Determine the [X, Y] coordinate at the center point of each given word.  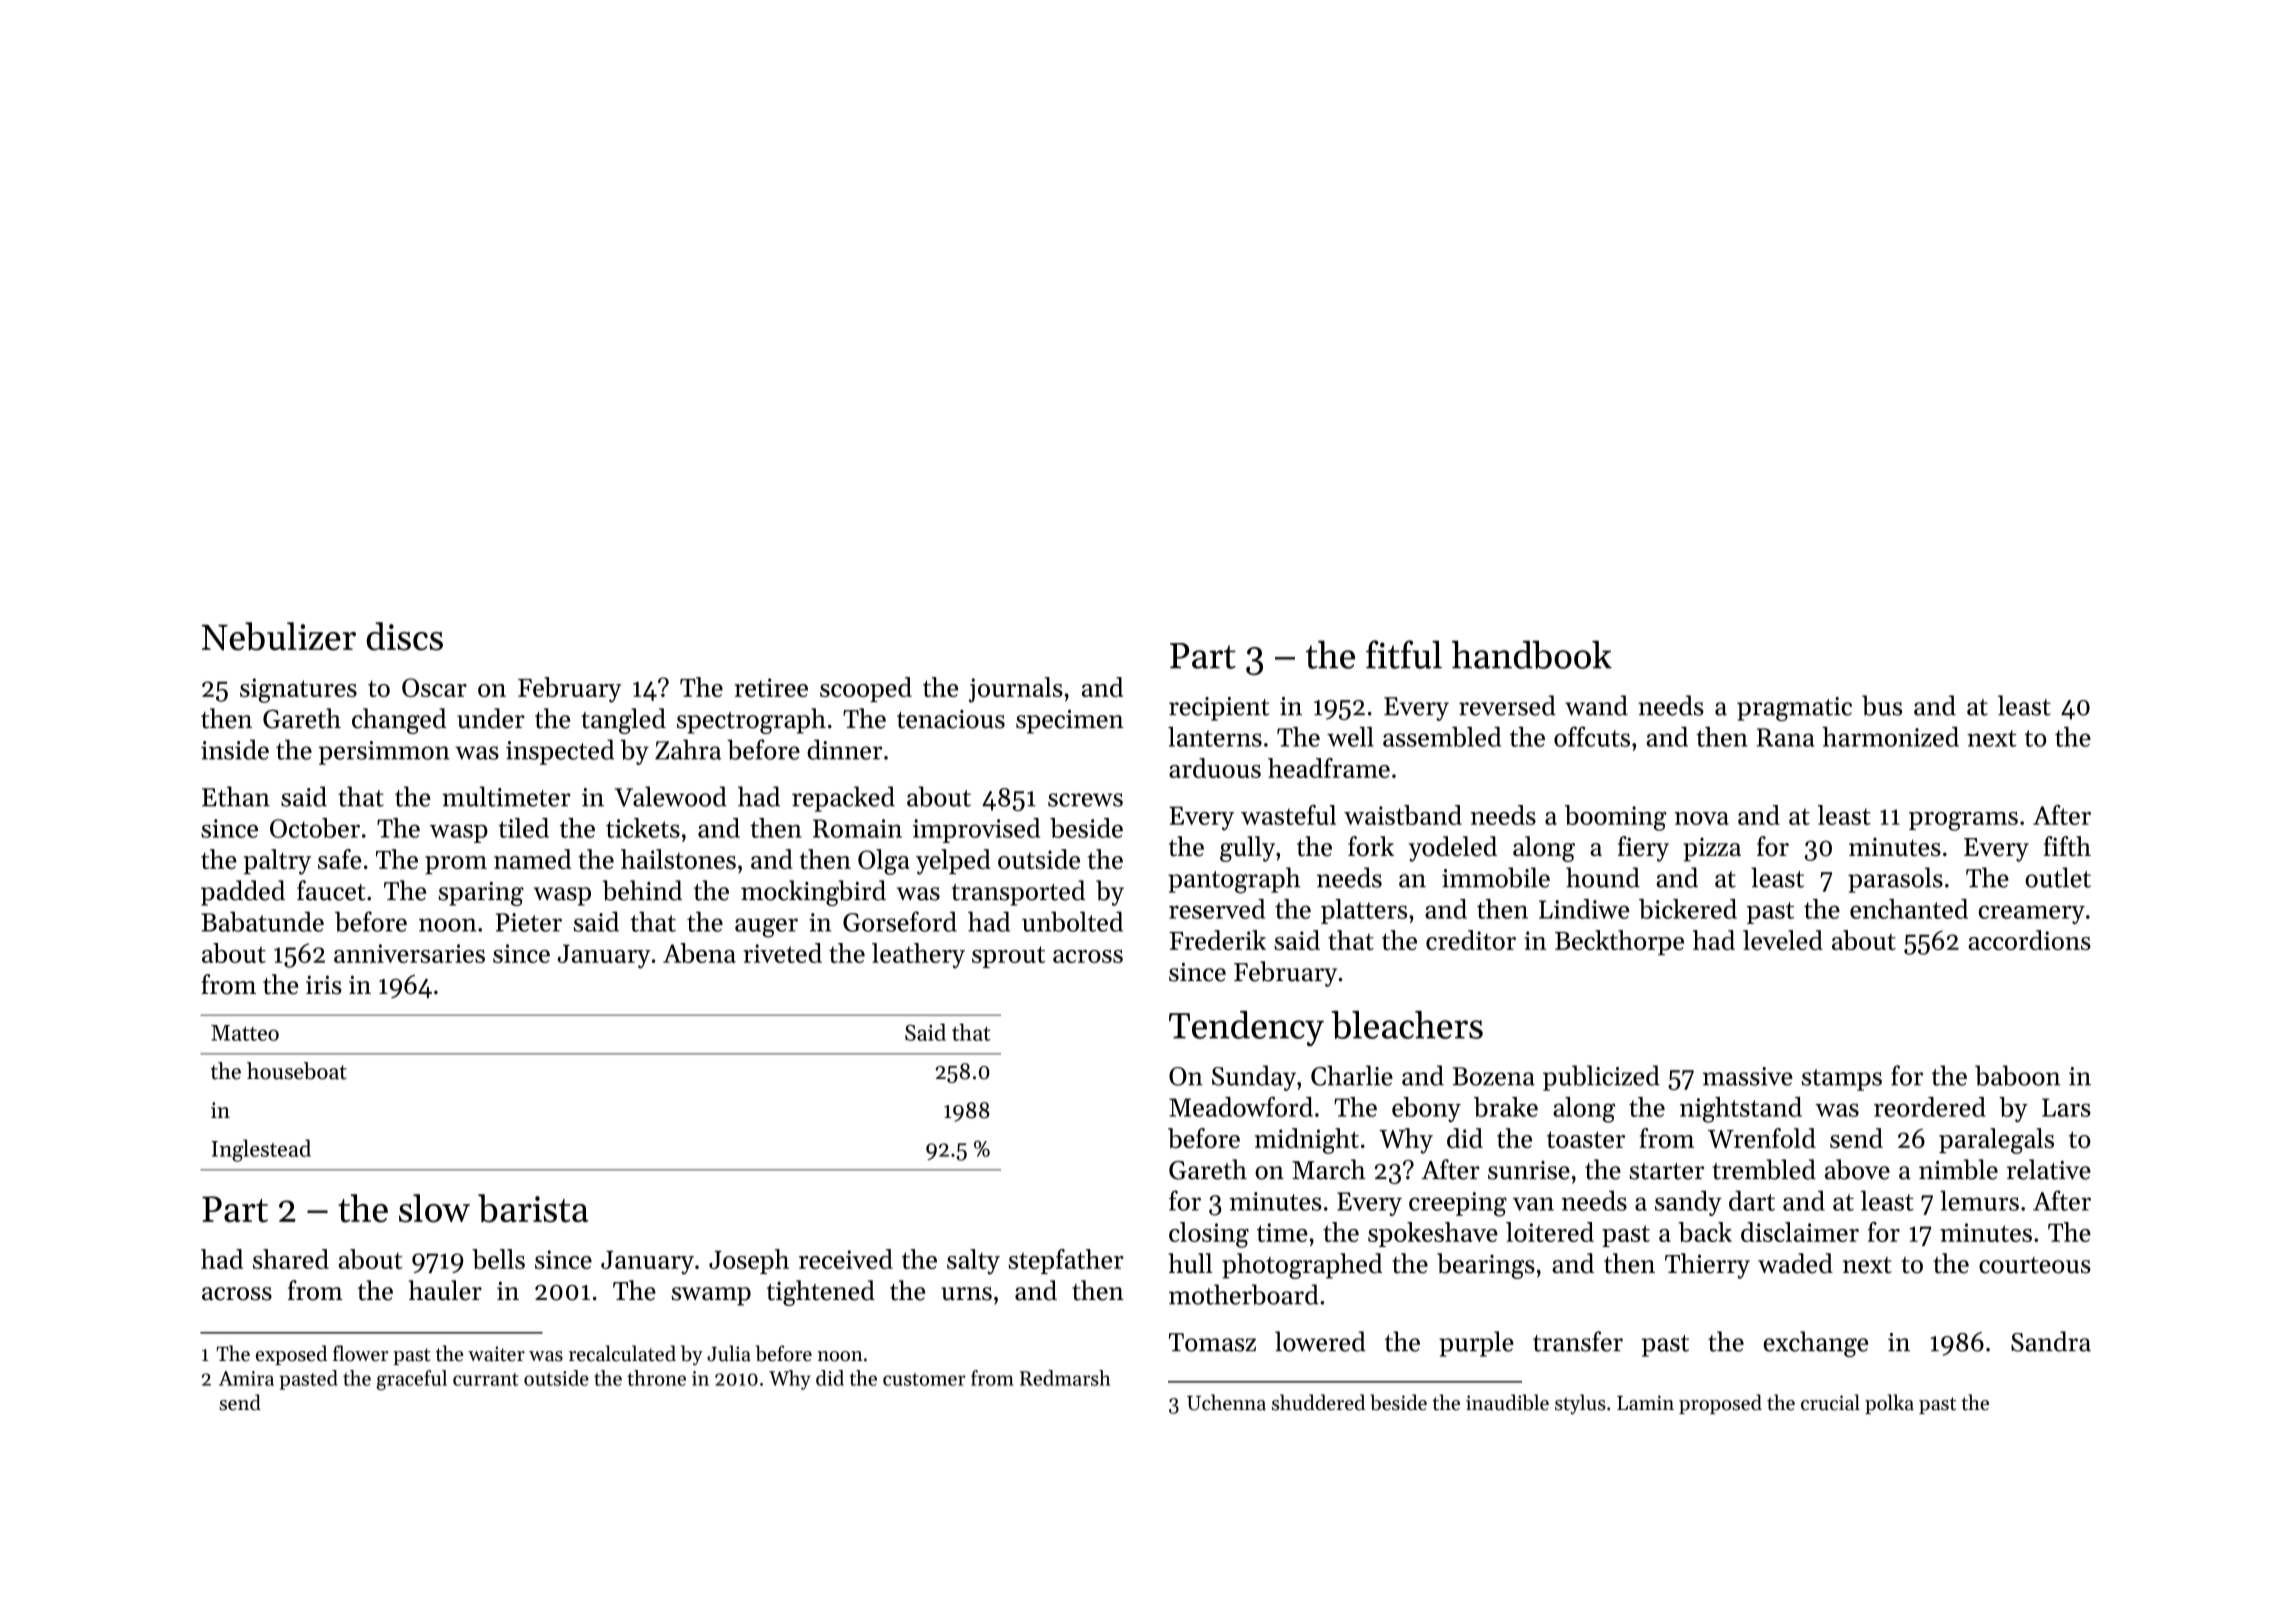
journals [1016, 690]
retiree [771, 687]
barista [533, 1208]
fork [1371, 846]
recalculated [622, 1353]
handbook [1532, 654]
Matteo [245, 1033]
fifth [2067, 846]
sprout [1008, 957]
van [1533, 1204]
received [846, 1259]
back [1705, 1232]
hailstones [678, 859]
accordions [2029, 940]
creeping [1458, 1204]
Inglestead [261, 1150]
